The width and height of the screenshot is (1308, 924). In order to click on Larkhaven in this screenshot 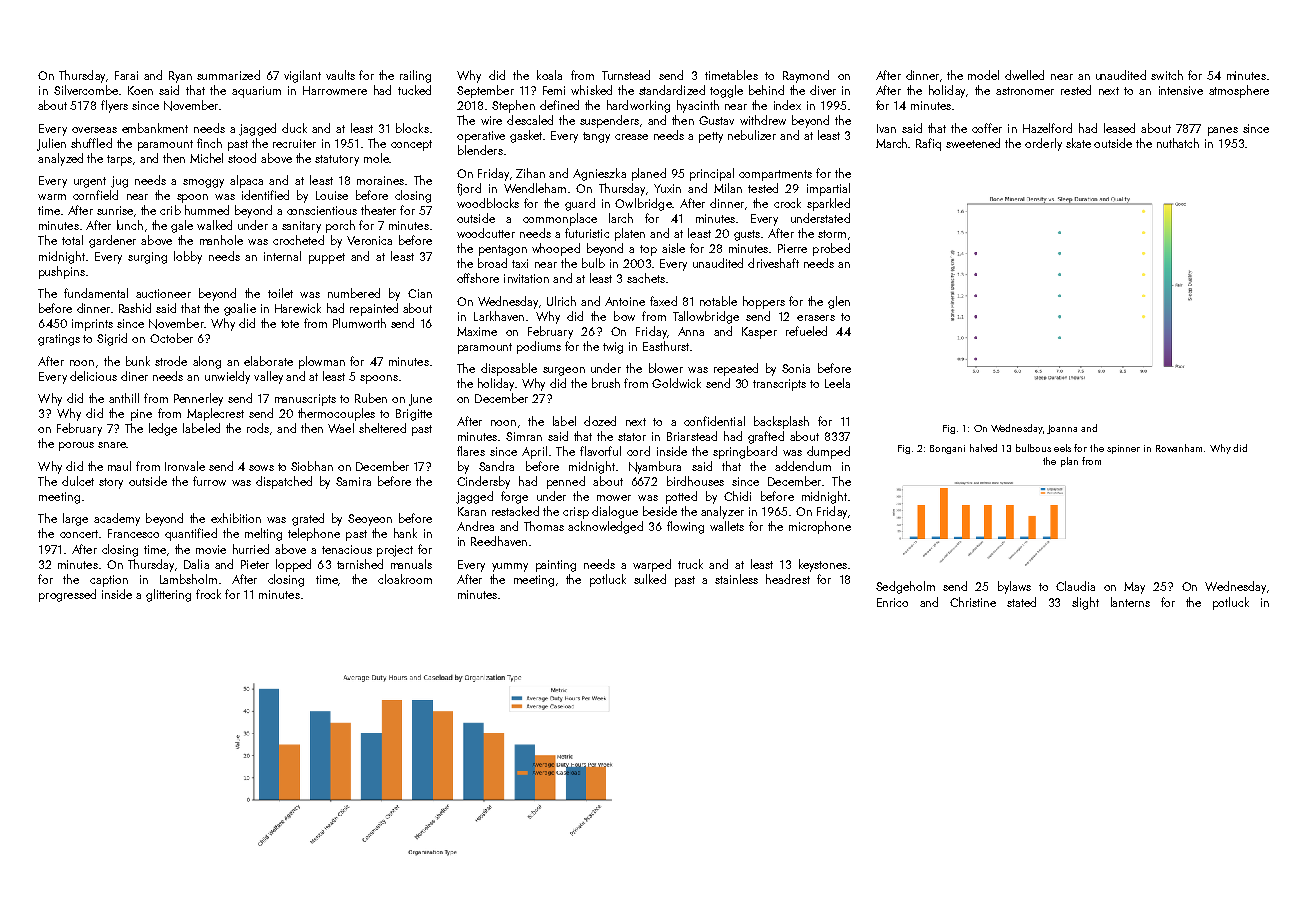, I will do `click(499, 316)`.
